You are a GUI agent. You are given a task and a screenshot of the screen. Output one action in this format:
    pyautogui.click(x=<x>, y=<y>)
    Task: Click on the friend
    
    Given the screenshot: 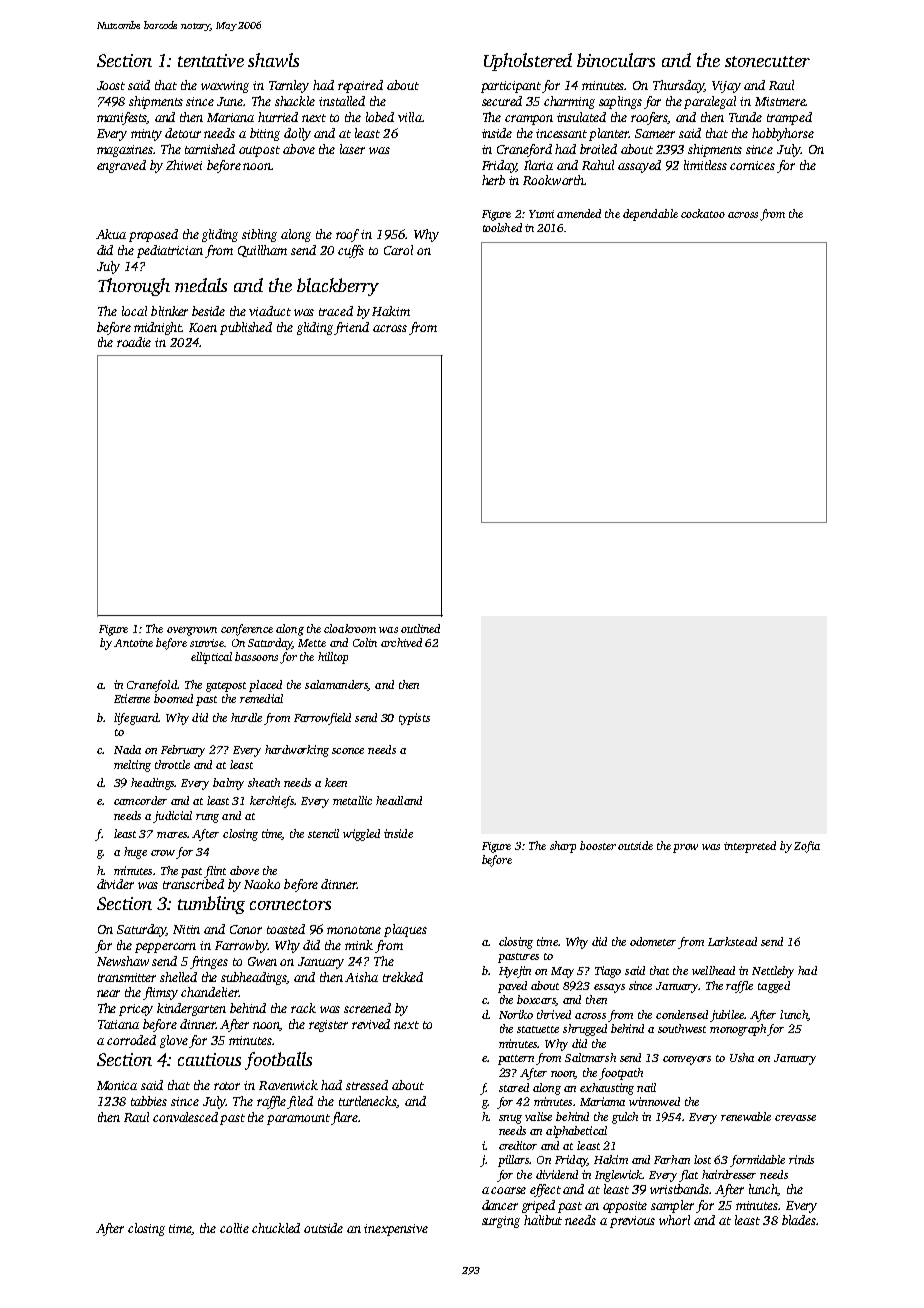 What is the action you would take?
    pyautogui.click(x=352, y=328)
